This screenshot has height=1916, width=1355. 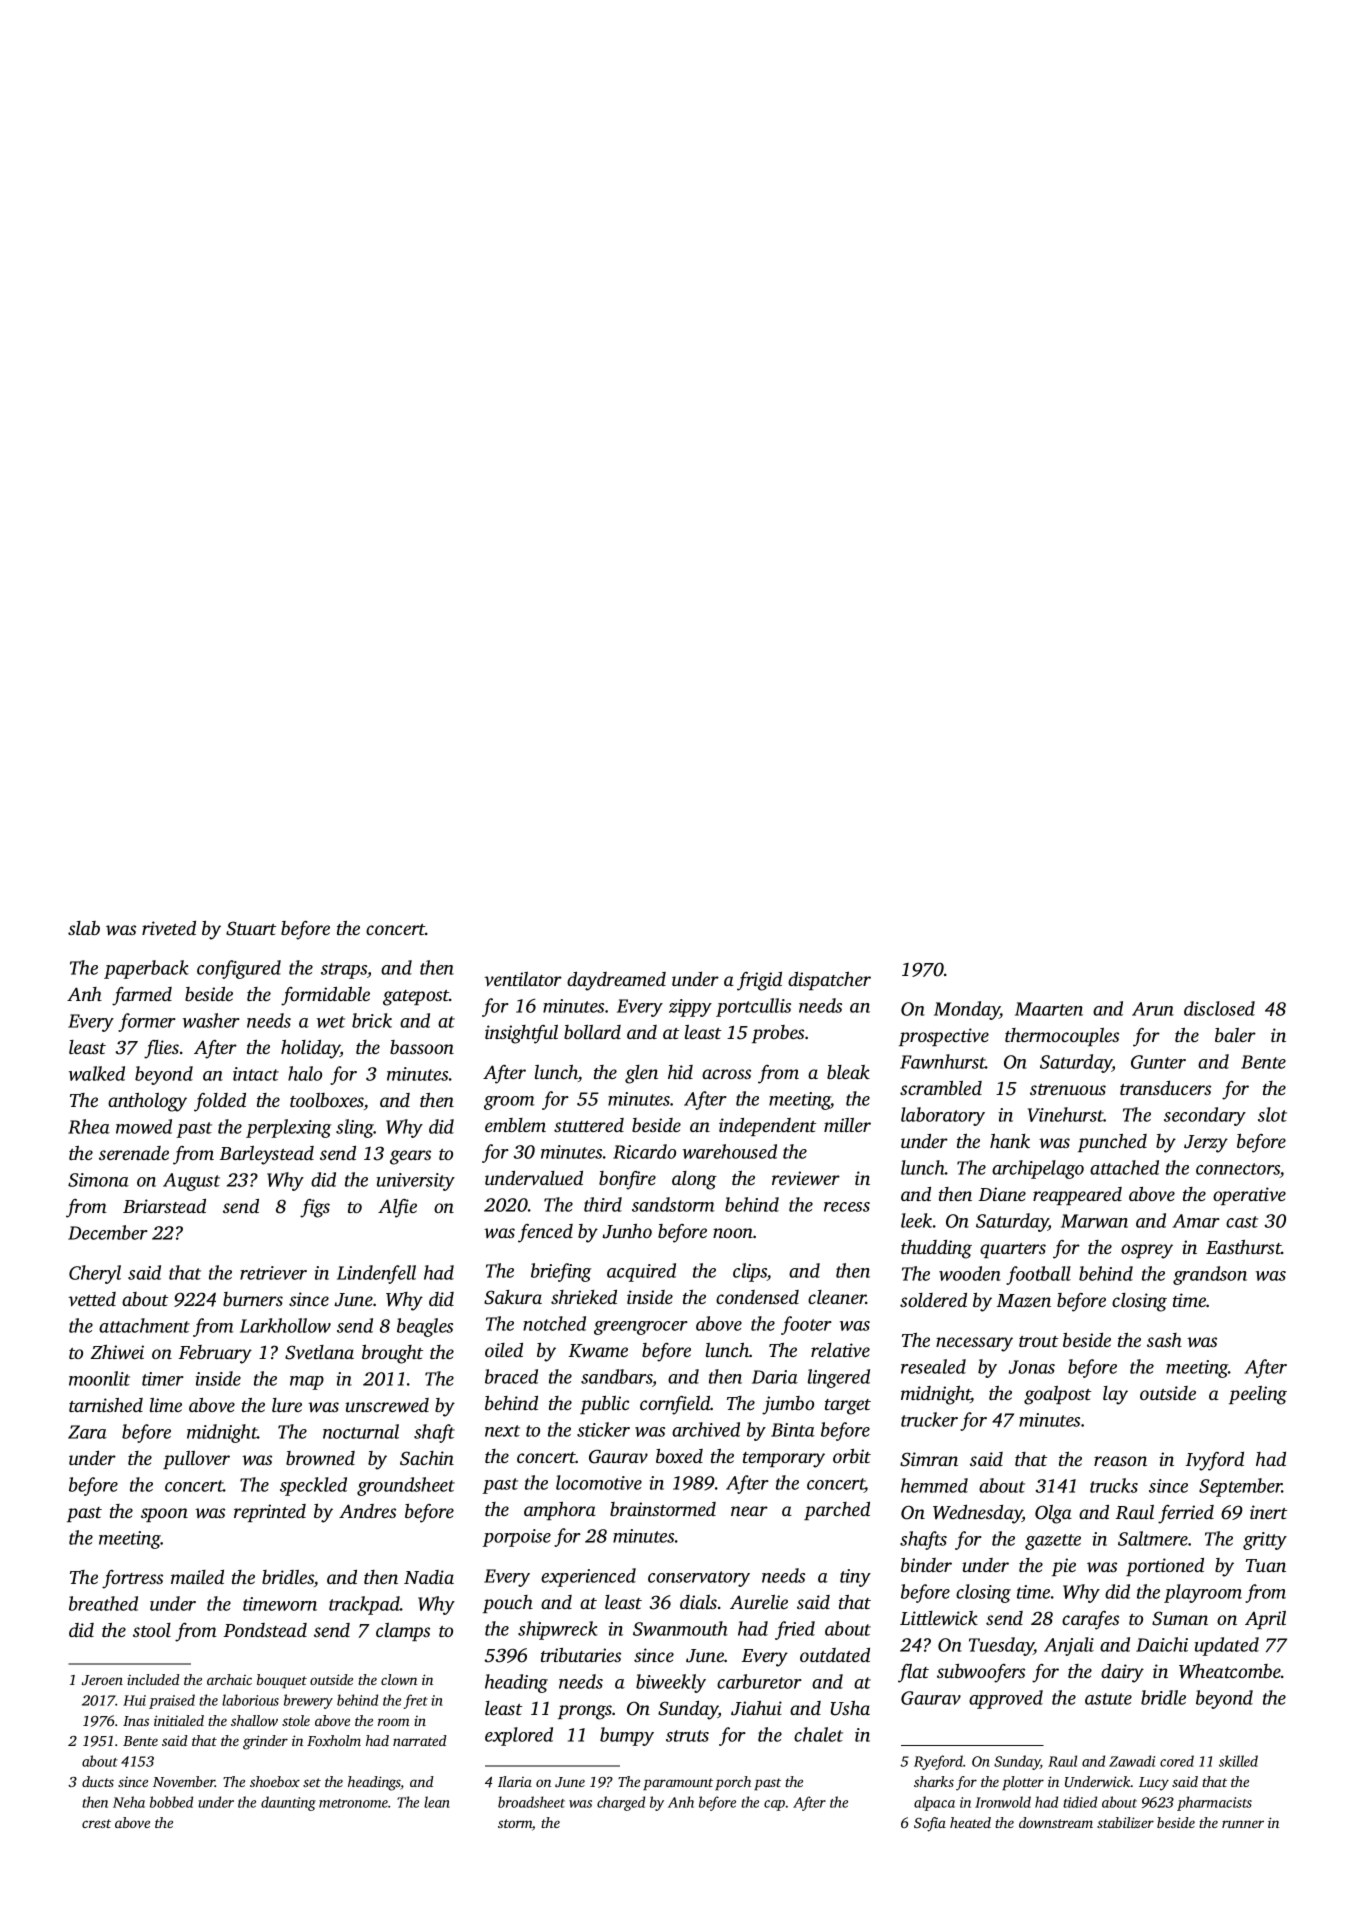 I want to click on walked, so click(x=97, y=1073).
